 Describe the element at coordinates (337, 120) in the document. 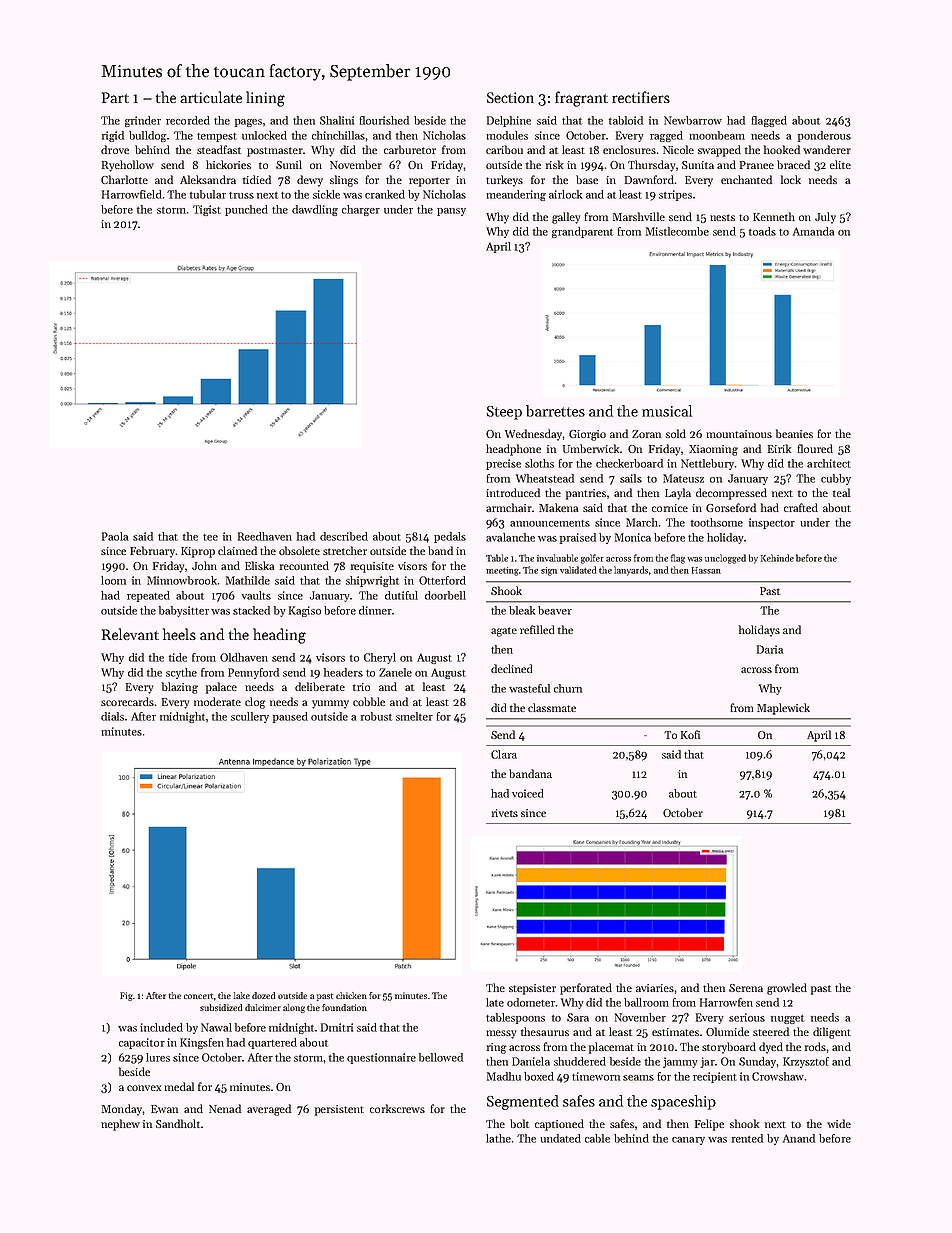

I see `Shalini` at that location.
